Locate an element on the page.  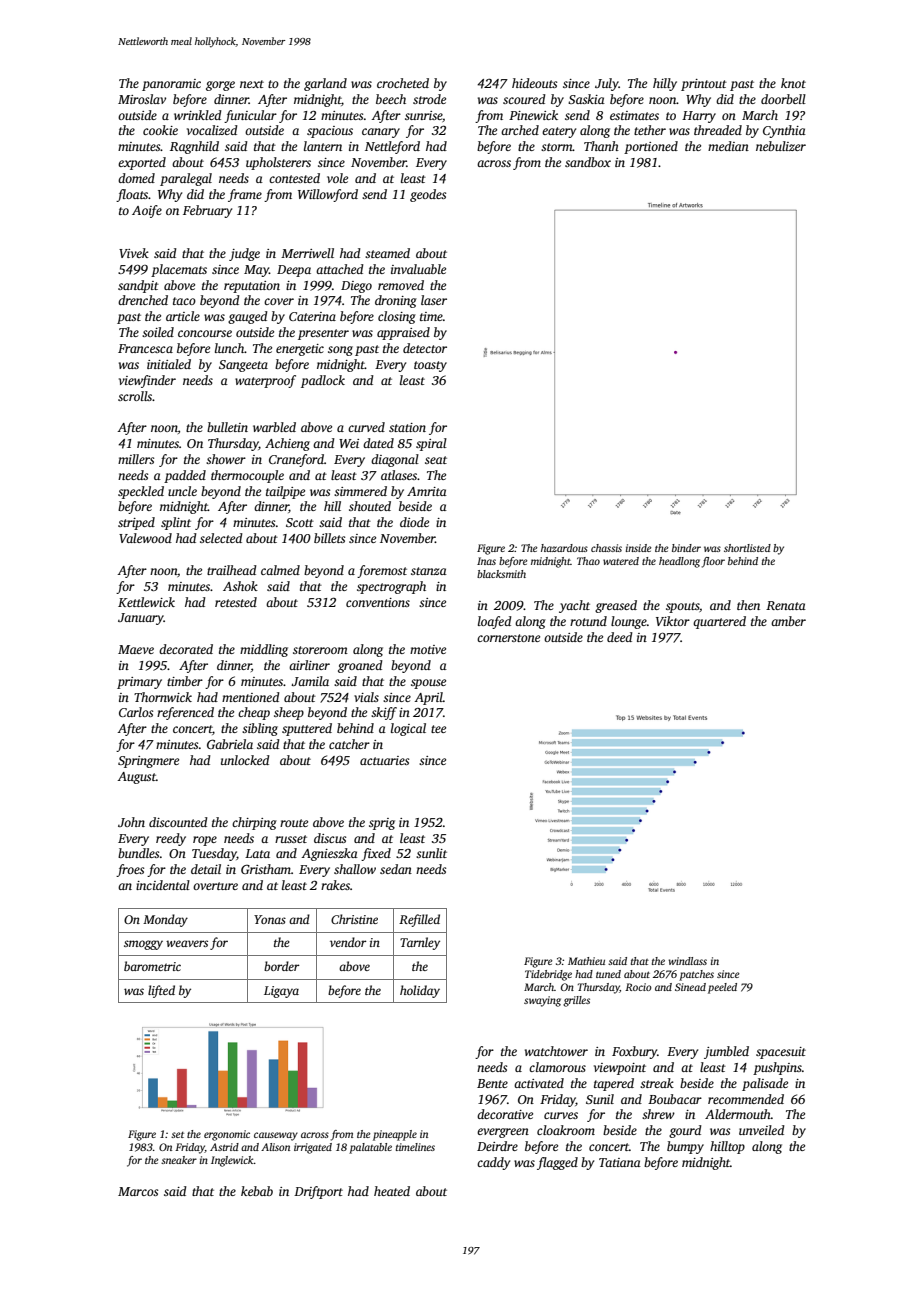
contested is located at coordinates (294, 178).
